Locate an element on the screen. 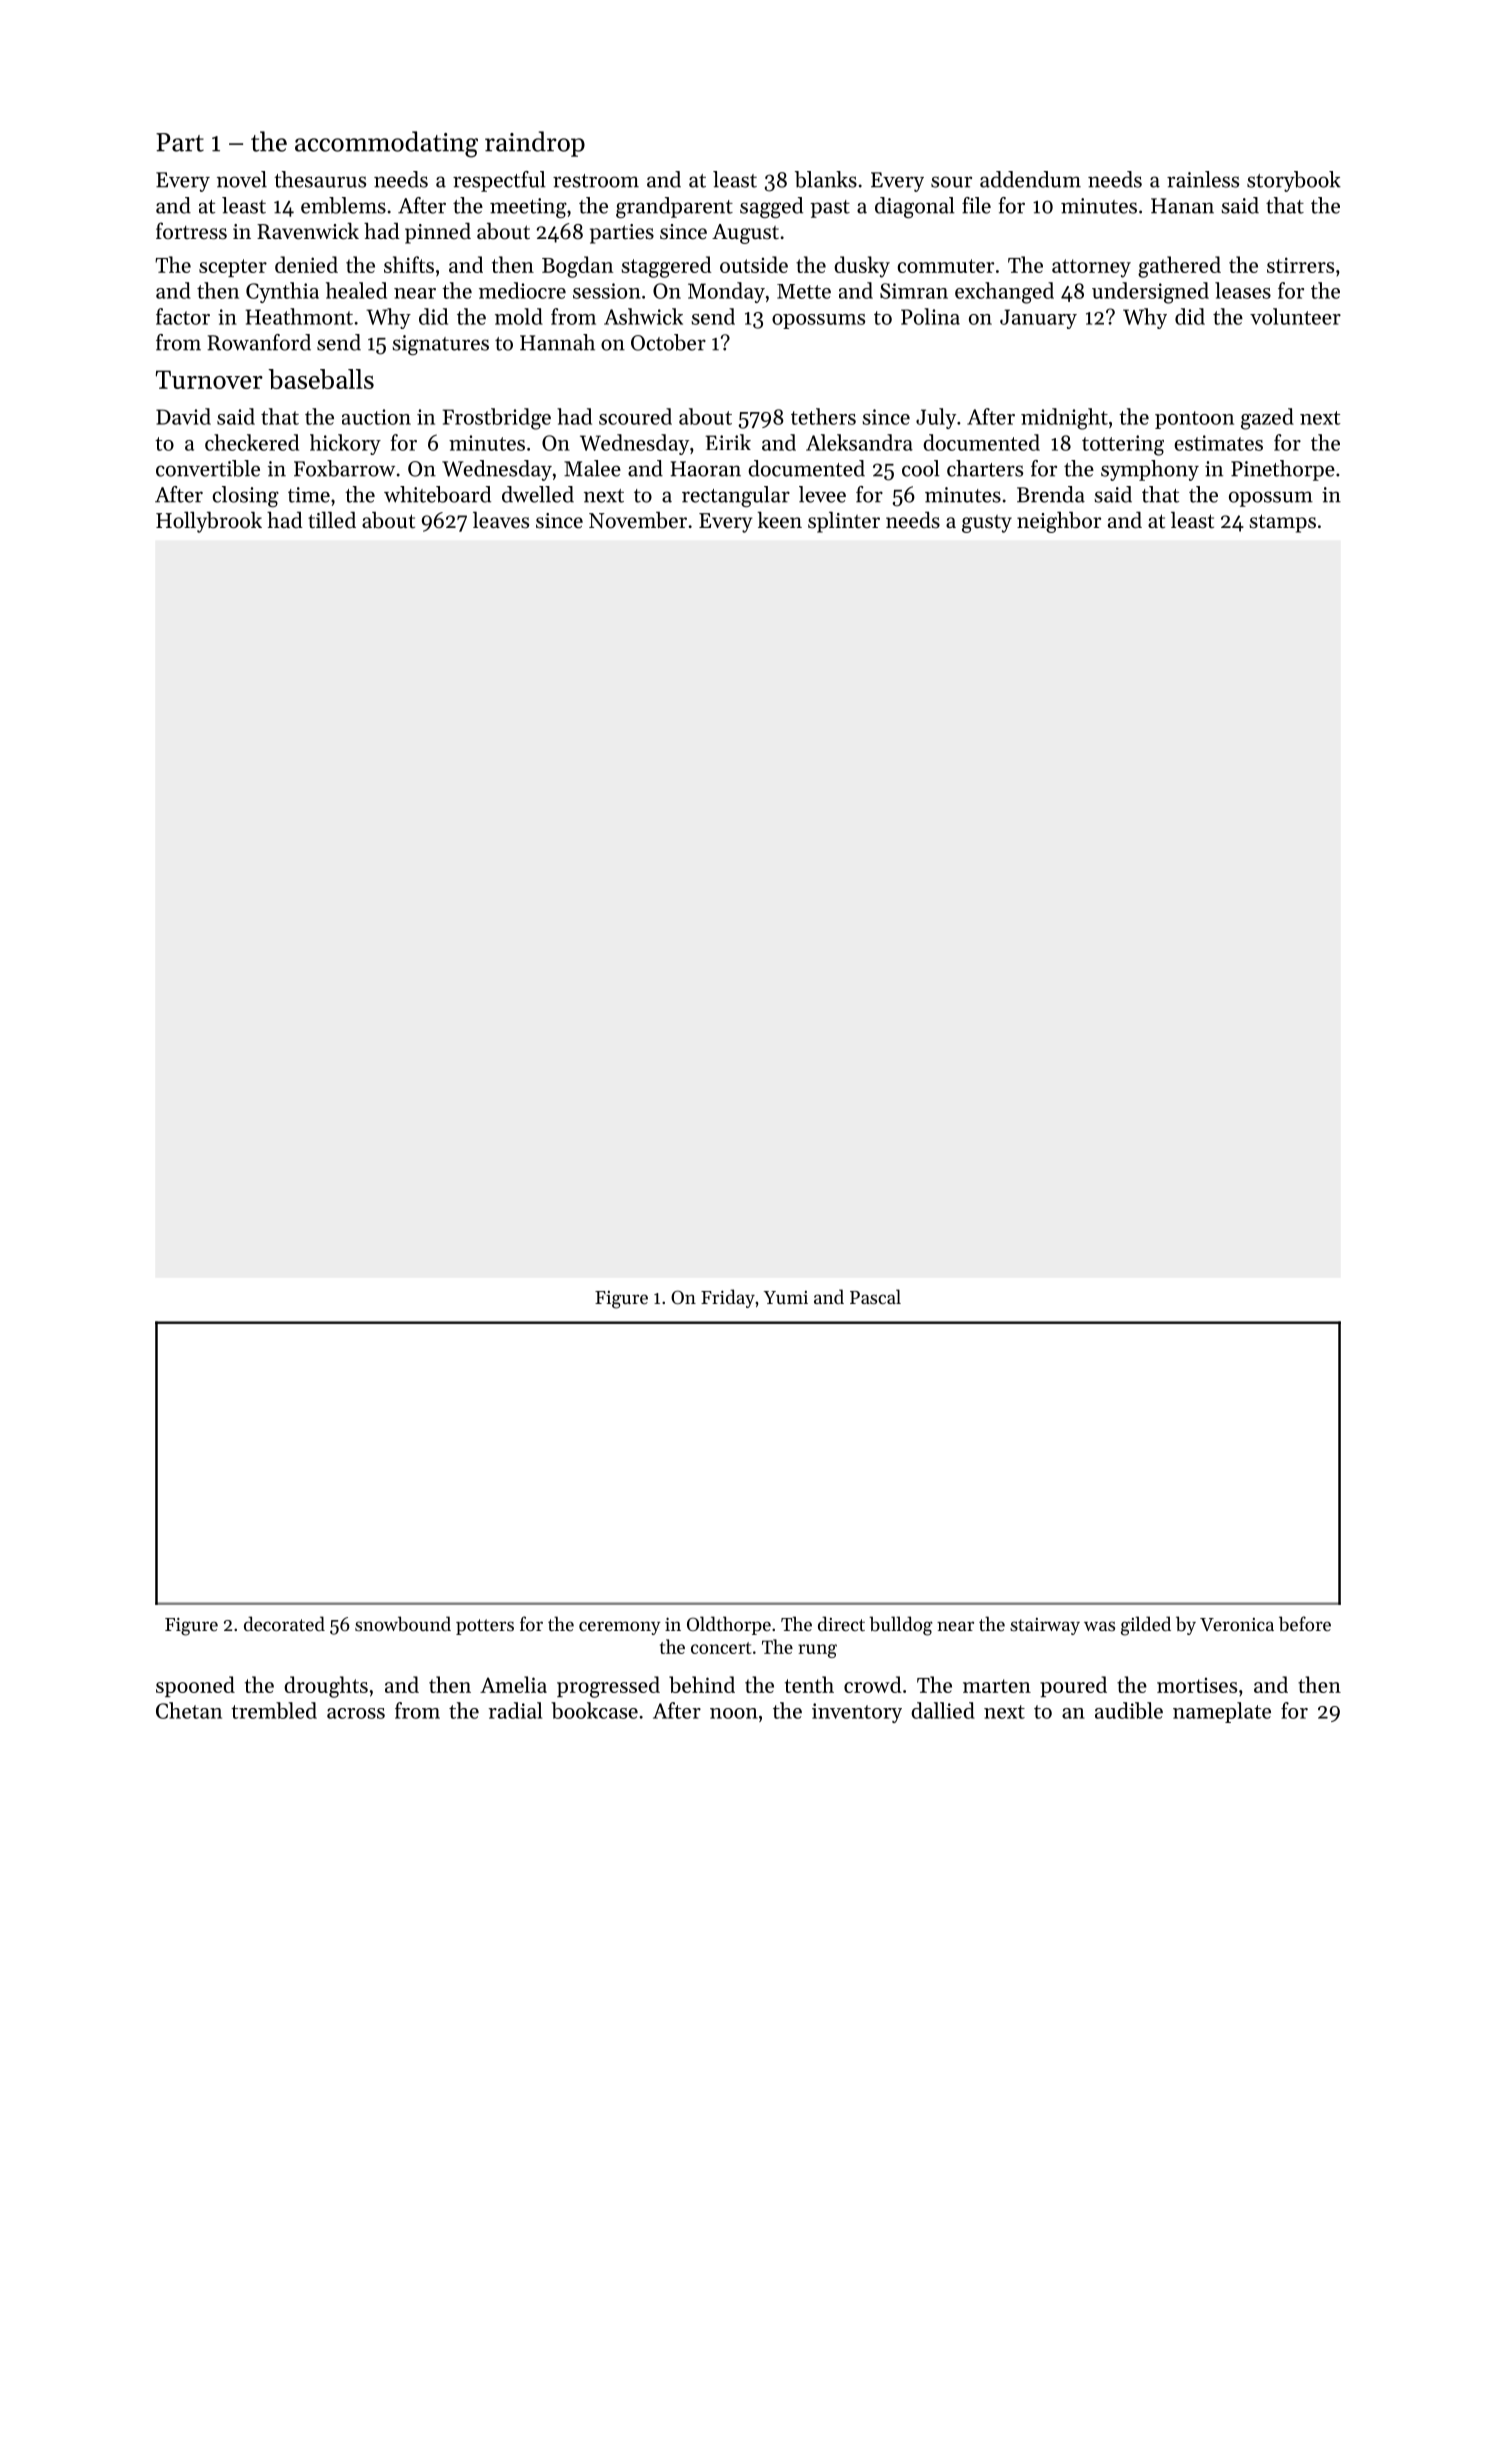 The height and width of the screenshot is (2464, 1496). blanks is located at coordinates (826, 179).
